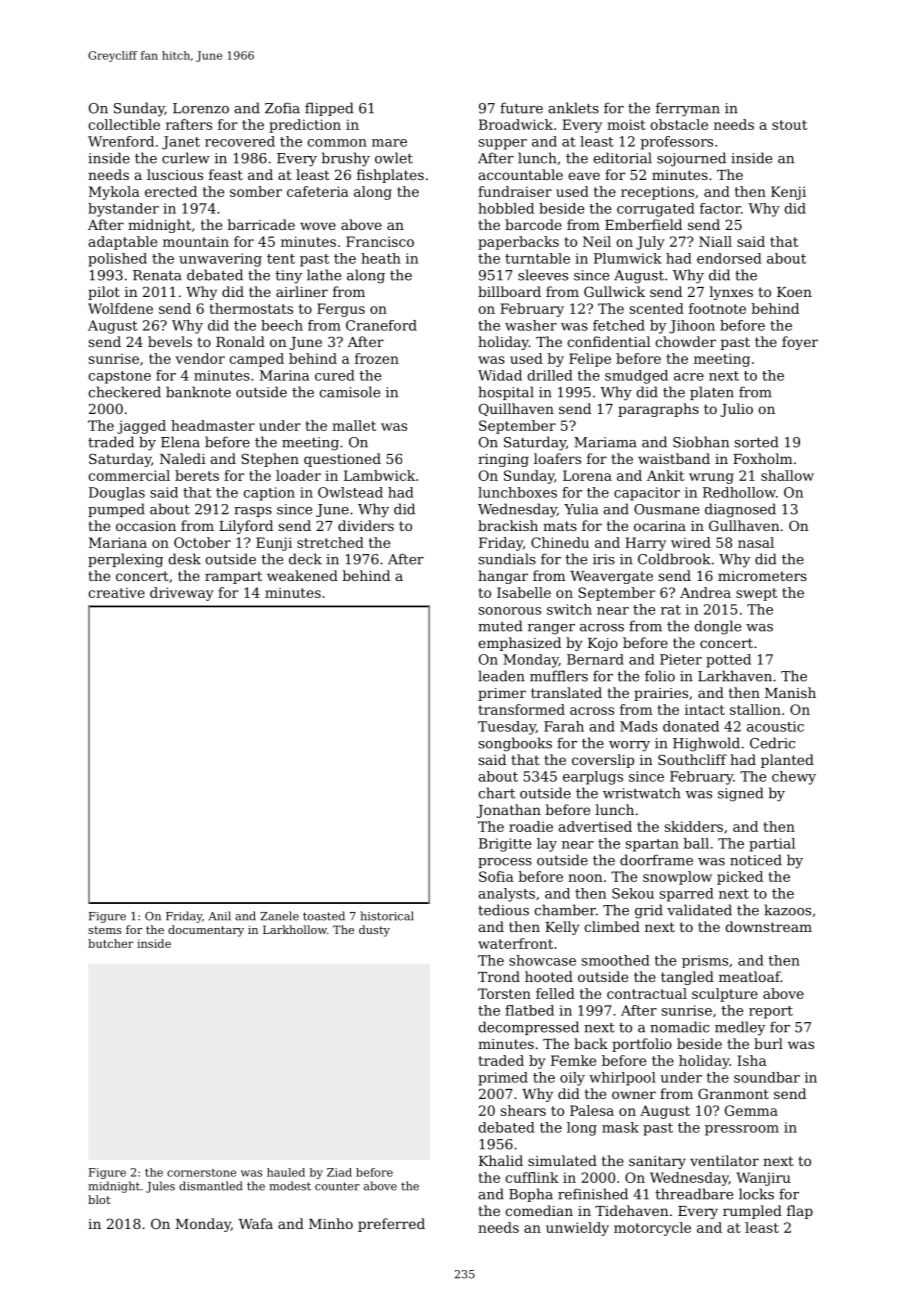  I want to click on Lambwick, so click(379, 475).
